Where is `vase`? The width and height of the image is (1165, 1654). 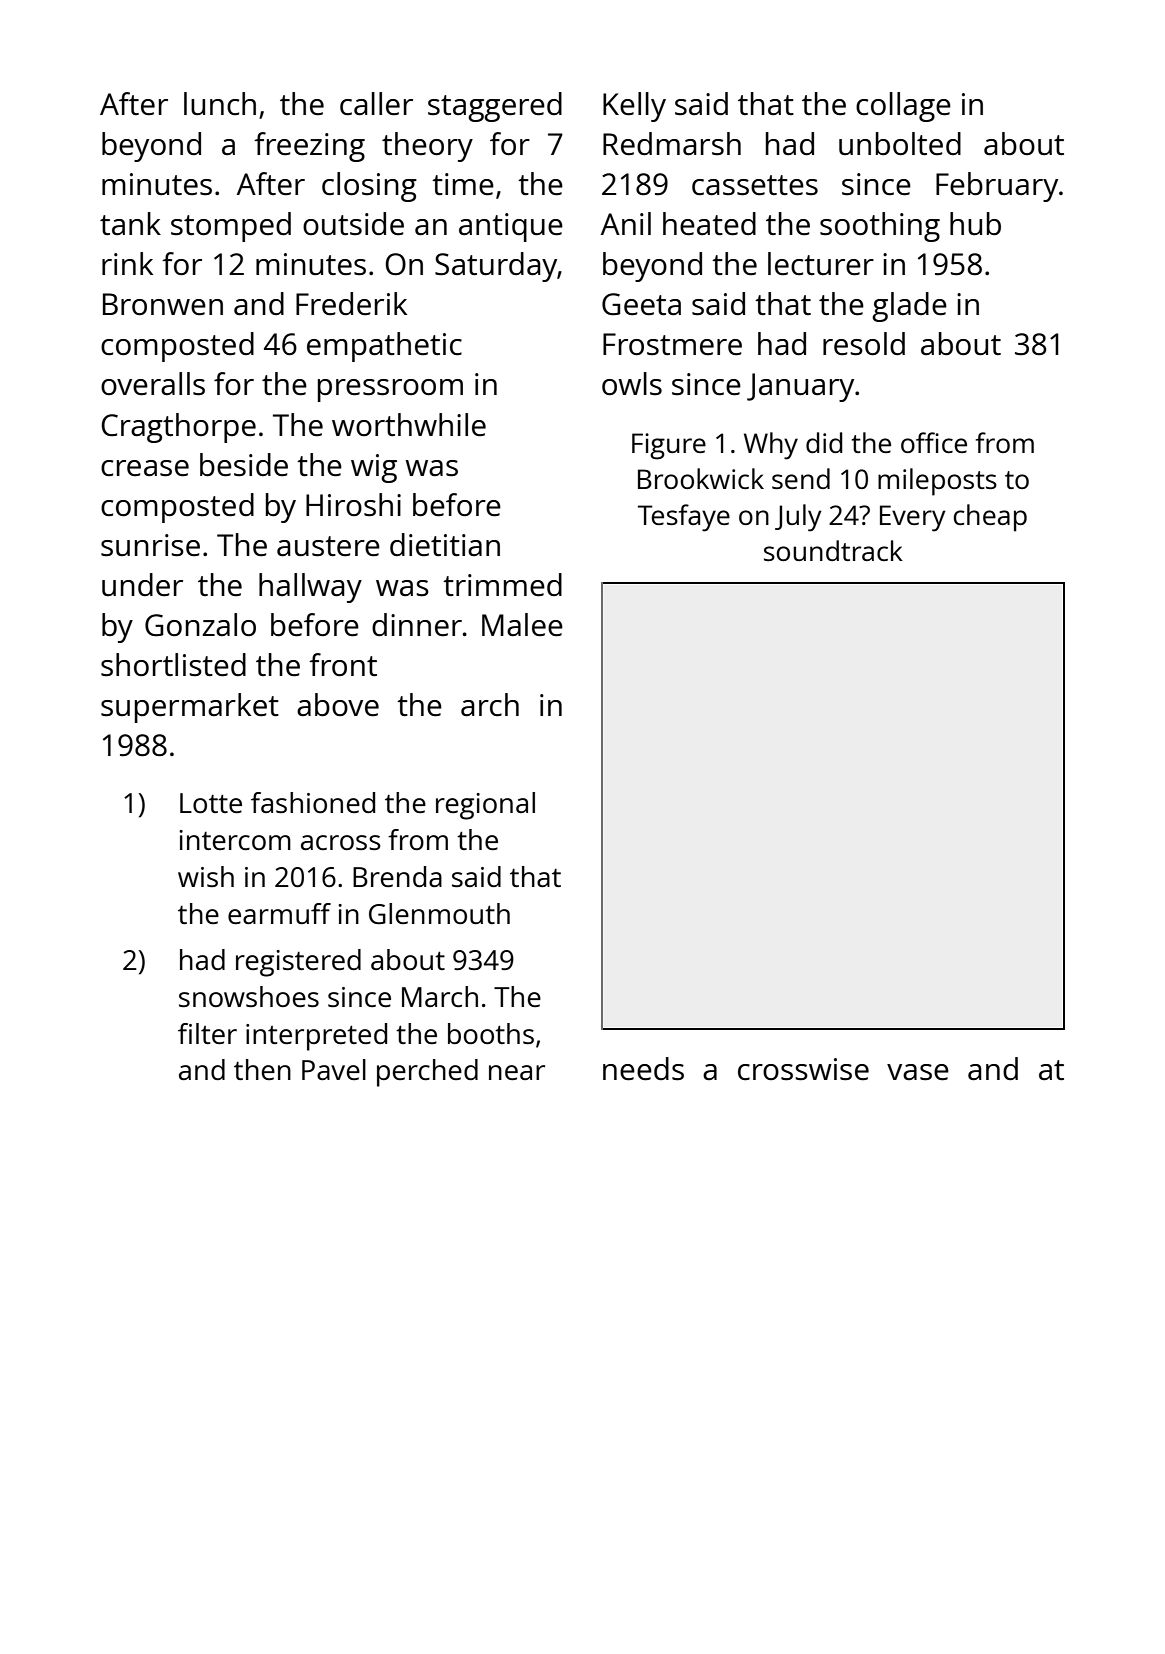
vase is located at coordinates (918, 1072).
